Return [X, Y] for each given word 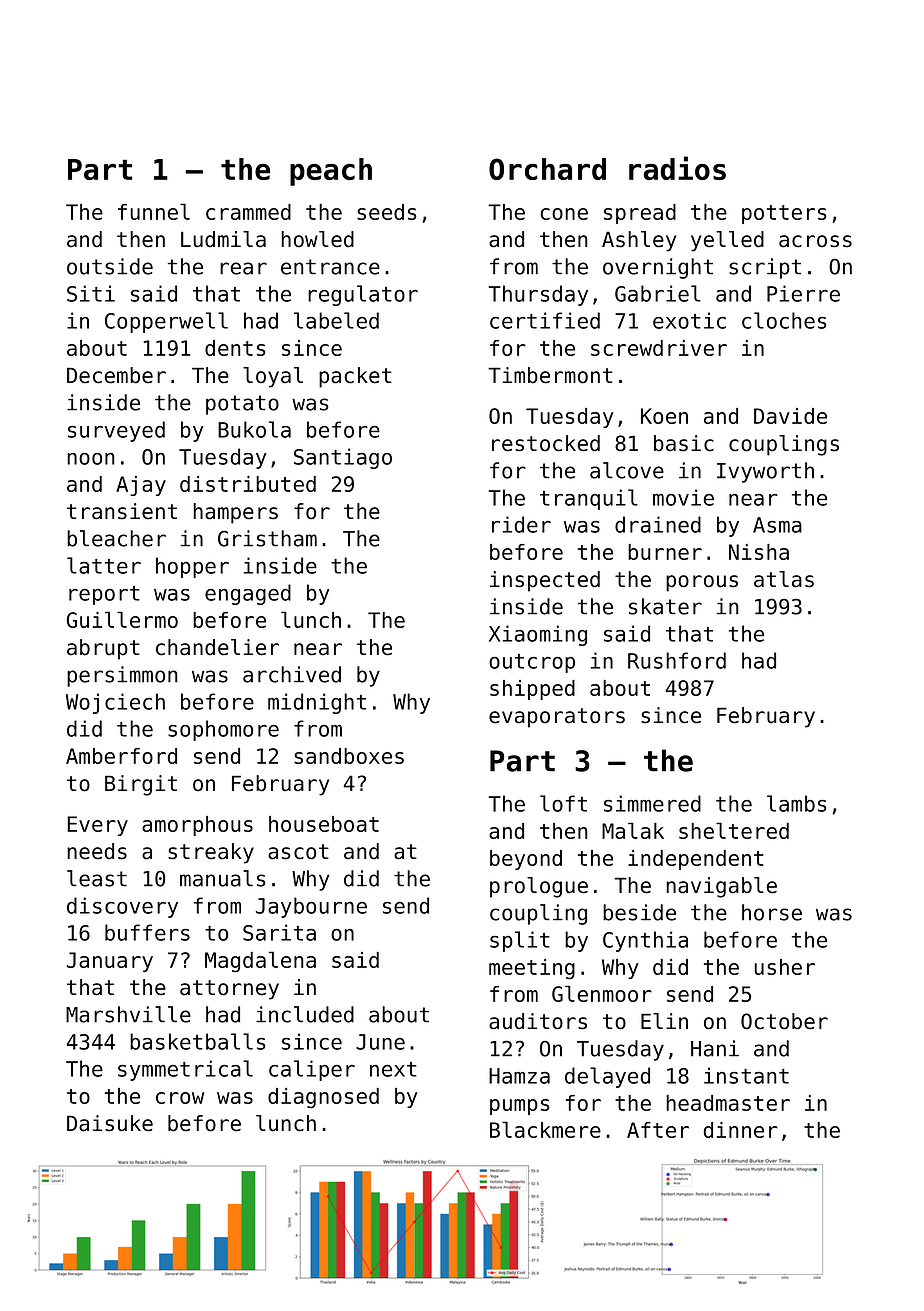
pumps [520, 1107]
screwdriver [659, 348]
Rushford [677, 660]
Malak [633, 830]
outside [110, 266]
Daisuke [110, 1123]
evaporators [557, 718]
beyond [526, 860]
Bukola [254, 429]
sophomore [223, 730]
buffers [147, 932]
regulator [363, 295]
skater [665, 606]
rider [521, 524]
